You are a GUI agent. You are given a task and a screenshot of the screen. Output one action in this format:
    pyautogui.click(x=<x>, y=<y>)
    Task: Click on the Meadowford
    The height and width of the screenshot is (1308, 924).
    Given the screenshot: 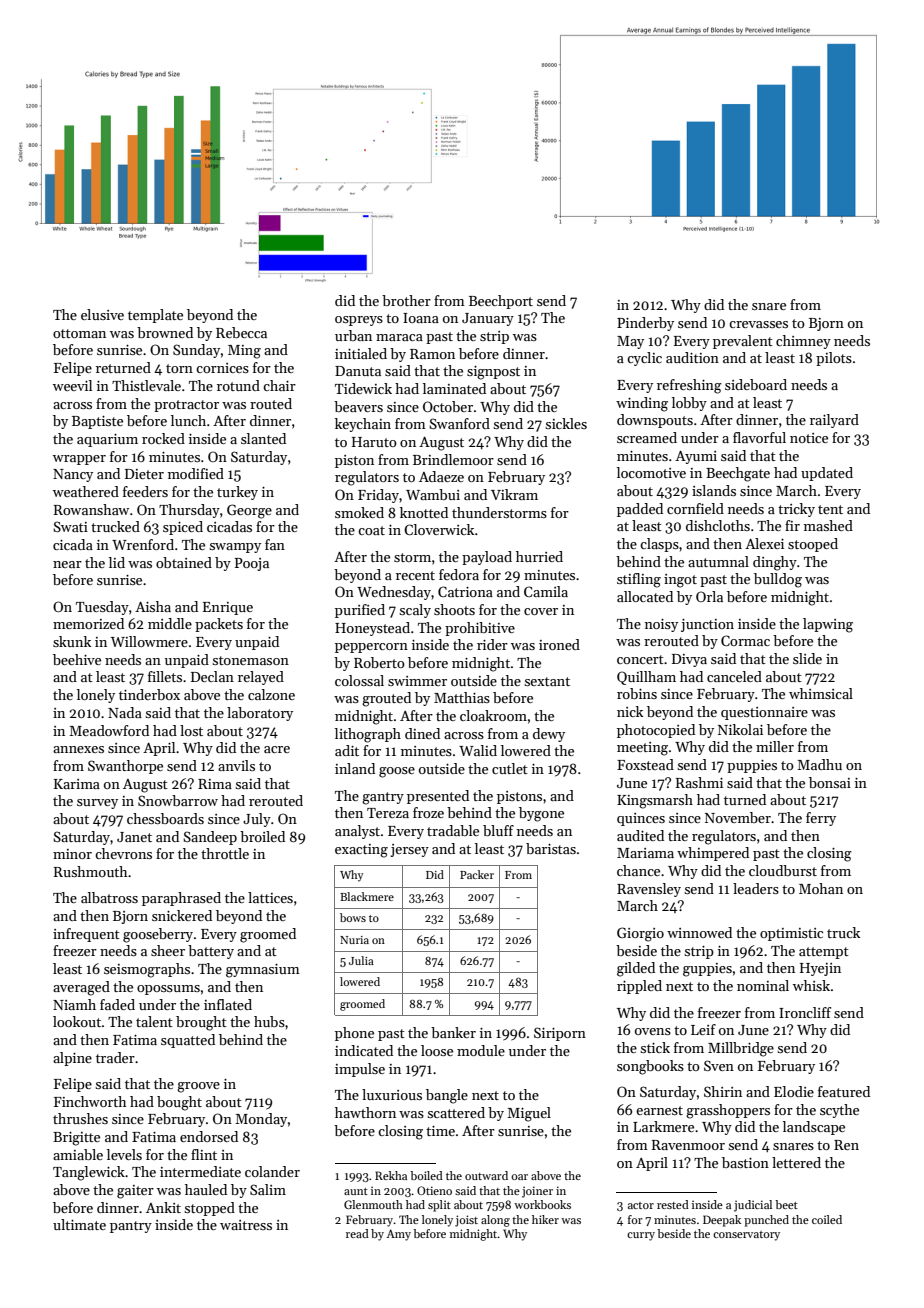 What is the action you would take?
    pyautogui.click(x=109, y=730)
